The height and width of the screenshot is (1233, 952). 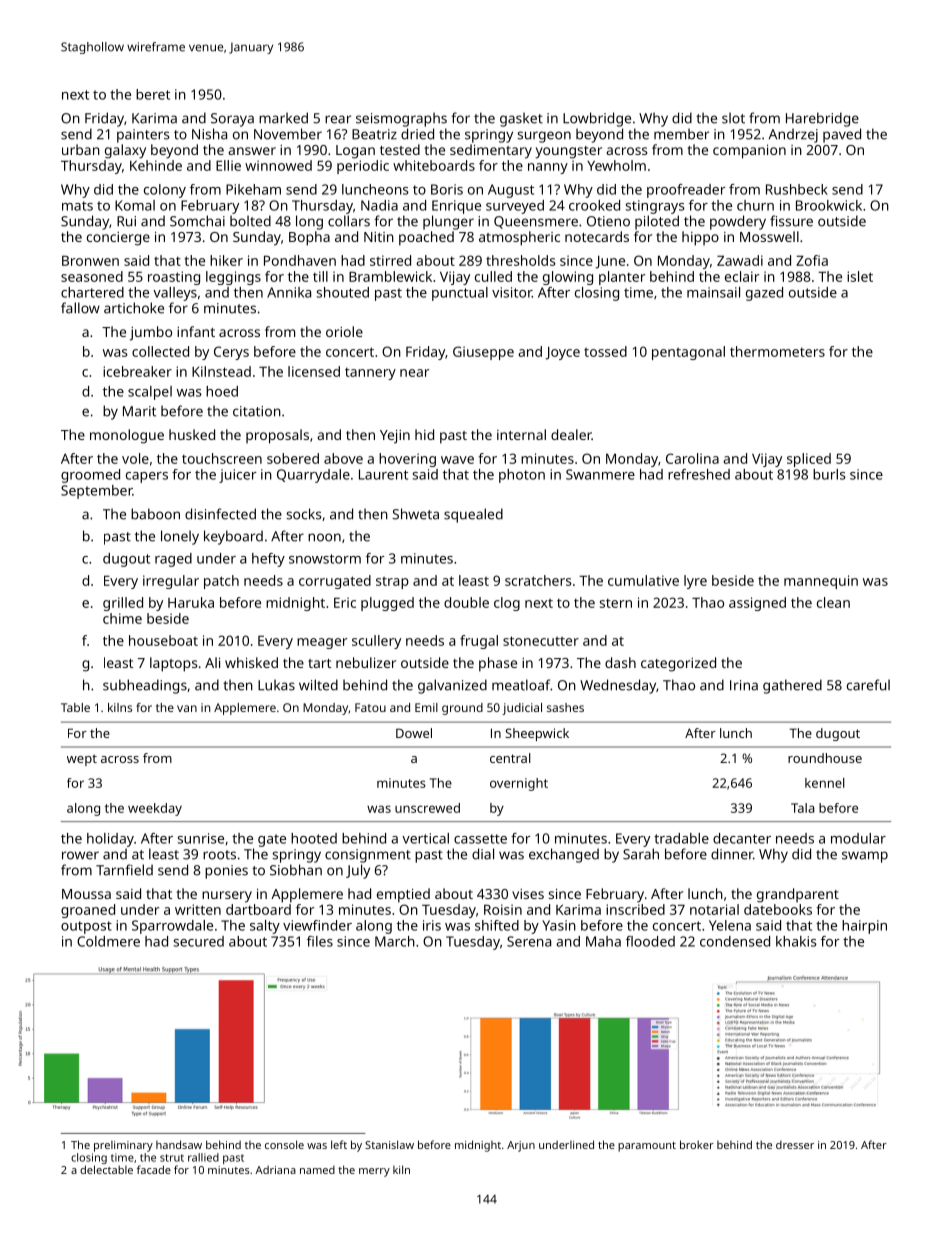 What do you see at coordinates (795, 1145) in the screenshot?
I see `dresser` at bounding box center [795, 1145].
